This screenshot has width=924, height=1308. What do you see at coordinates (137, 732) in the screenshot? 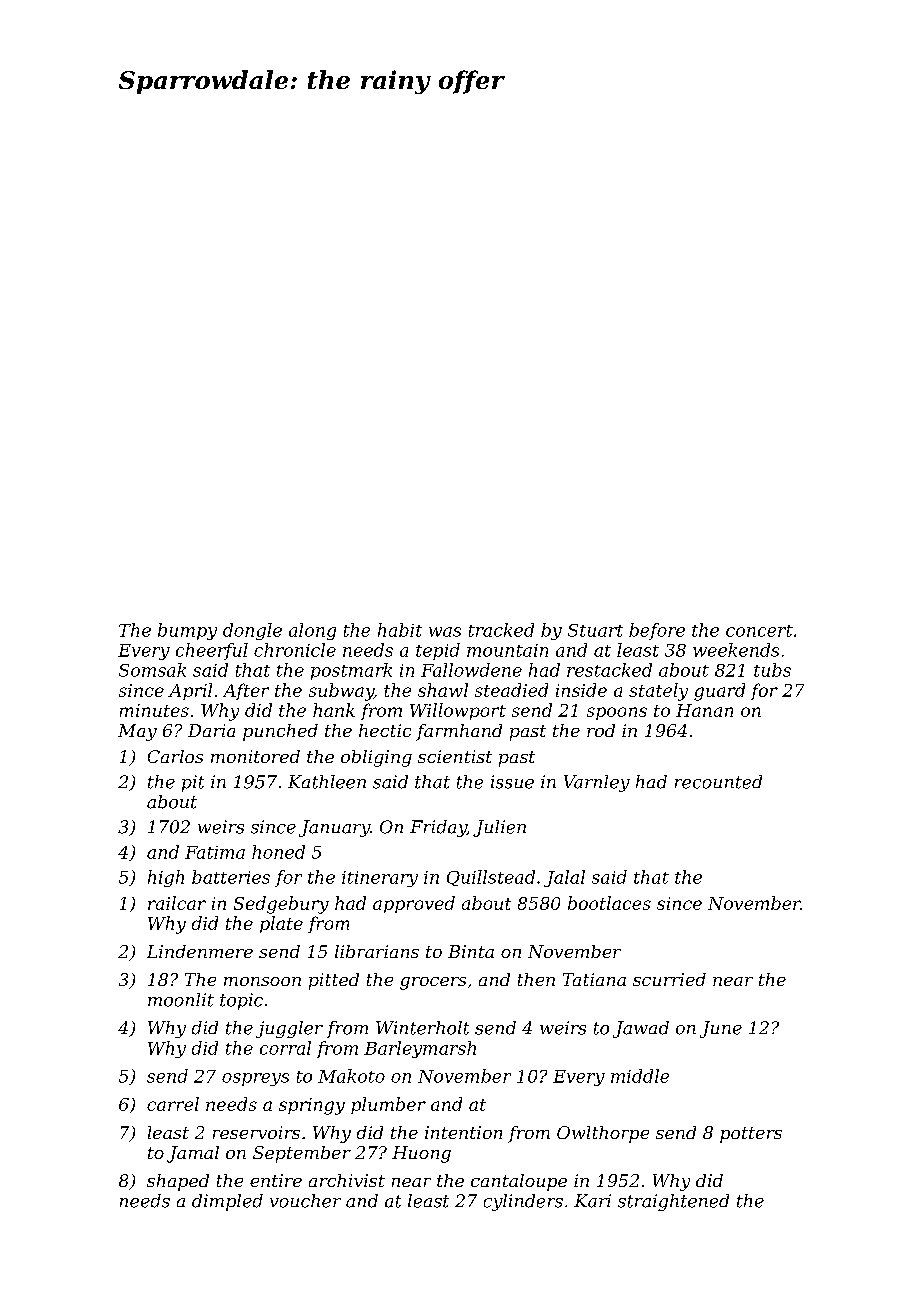
I see `May` at bounding box center [137, 732].
